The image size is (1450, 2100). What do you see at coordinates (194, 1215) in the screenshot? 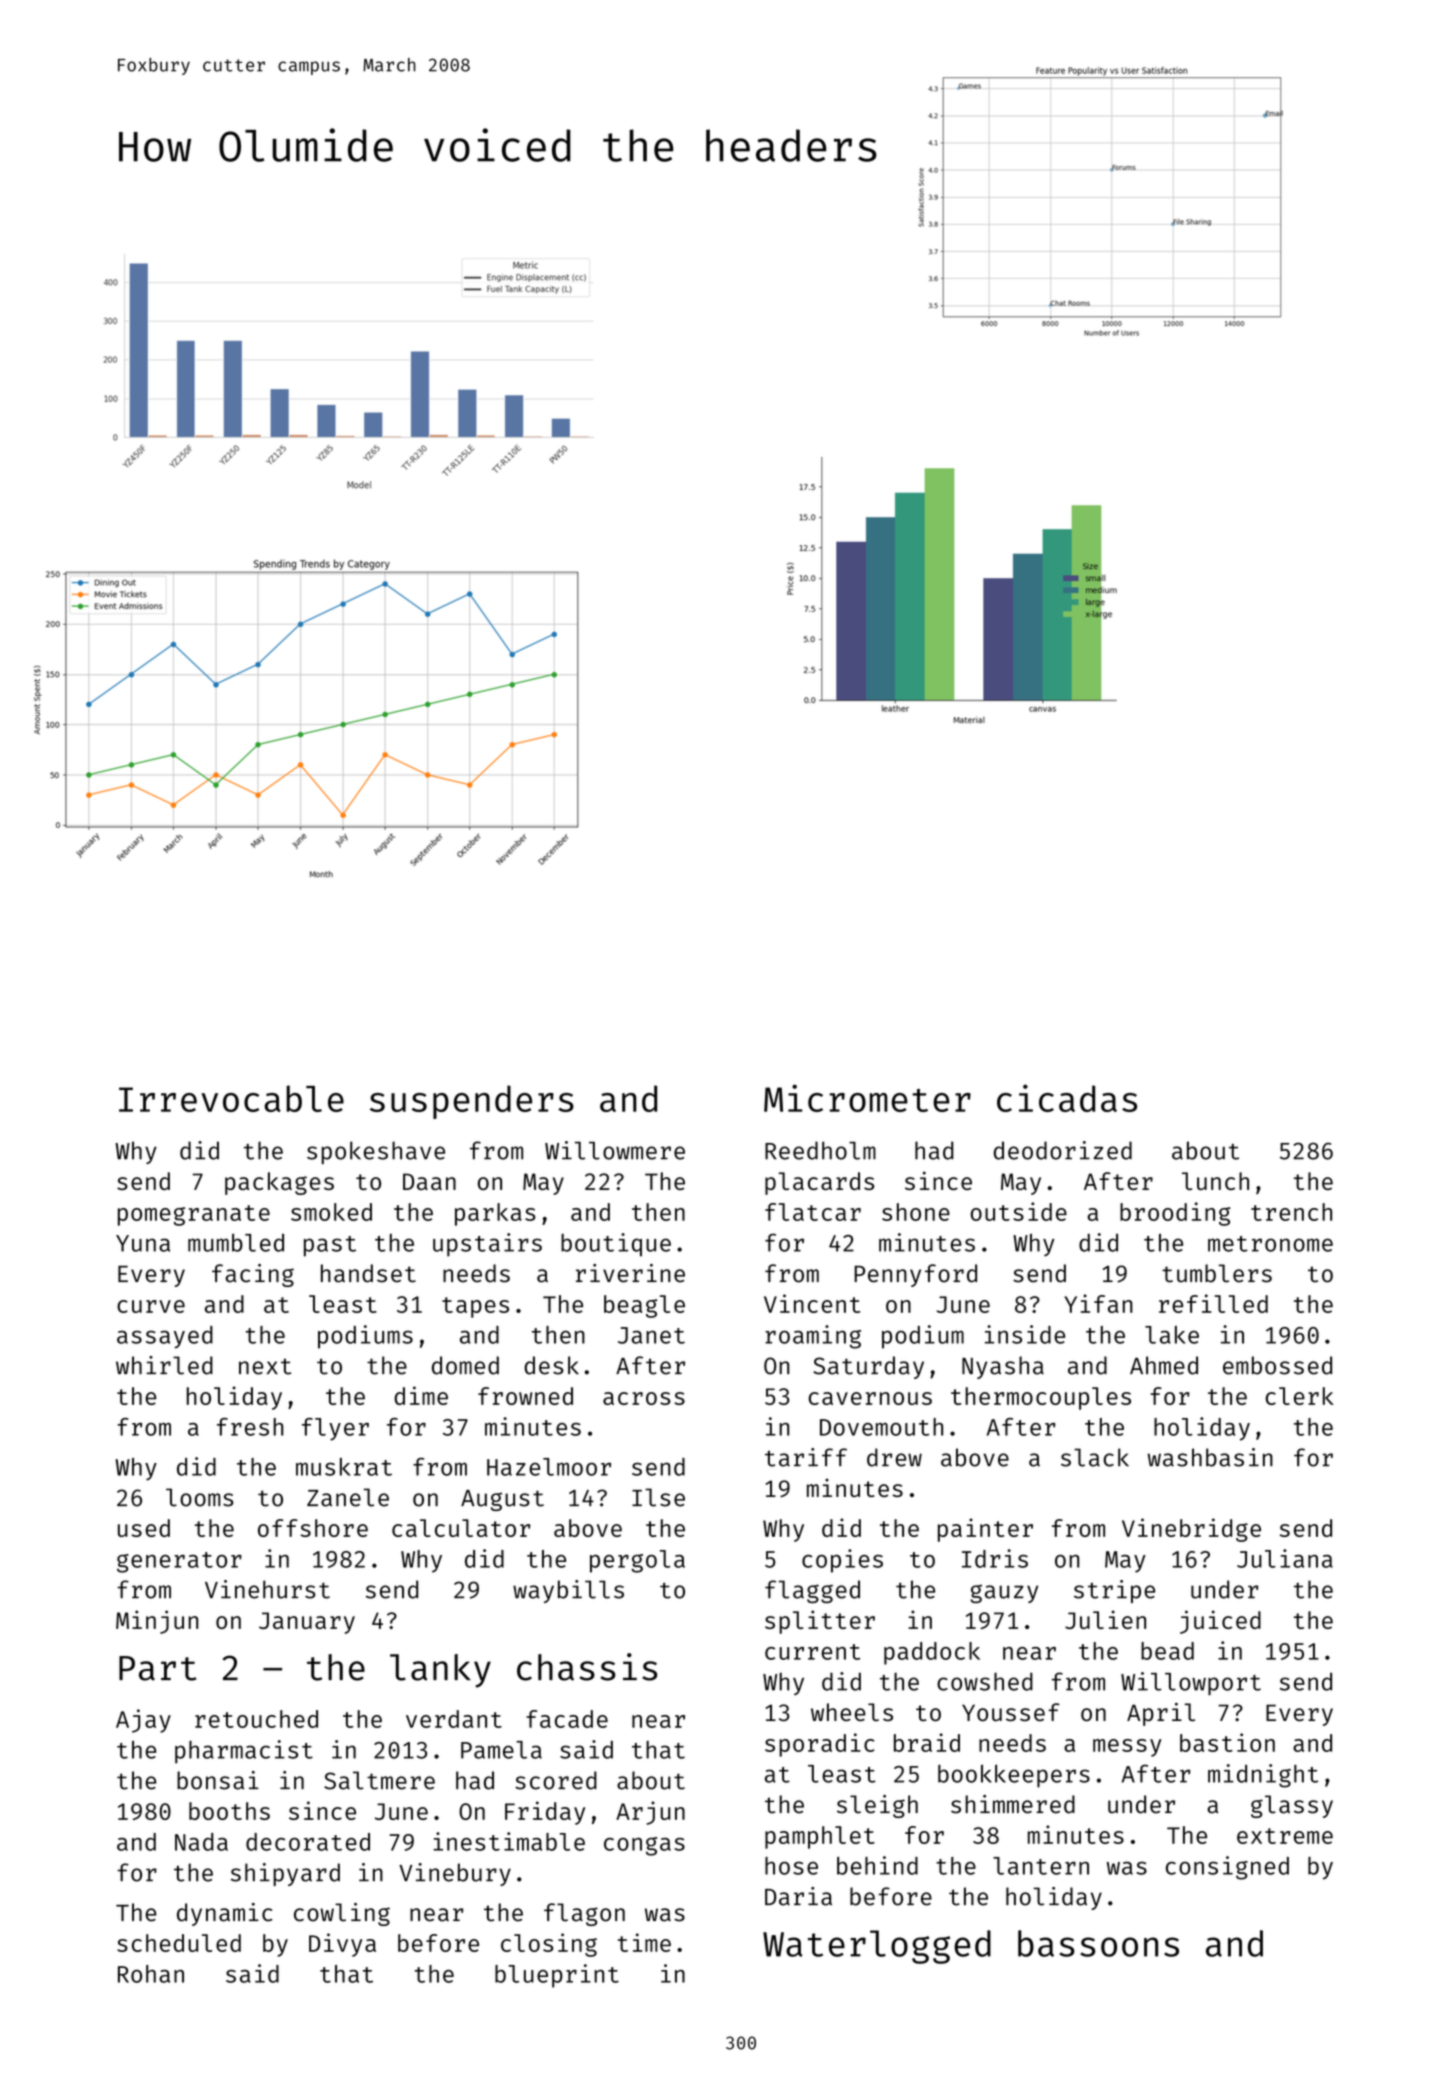
I see `pomegranate` at bounding box center [194, 1215].
